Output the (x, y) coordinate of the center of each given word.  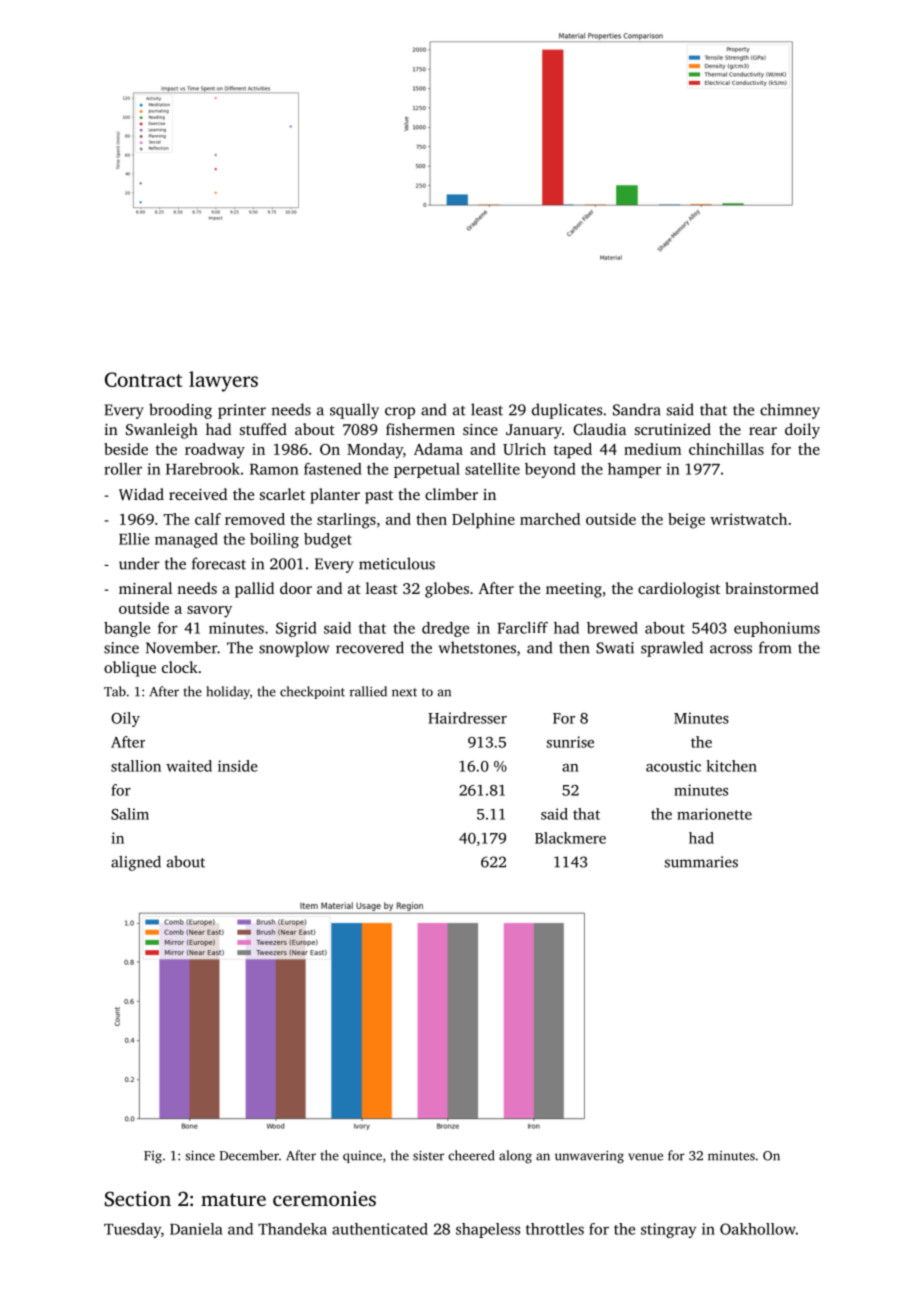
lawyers (223, 381)
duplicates (567, 411)
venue (645, 1157)
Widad (141, 494)
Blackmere (570, 838)
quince (362, 1157)
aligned (136, 863)
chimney (790, 411)
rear (763, 431)
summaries (701, 862)
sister (428, 1156)
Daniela (196, 1229)
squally (354, 411)
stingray (668, 1230)
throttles (555, 1229)
